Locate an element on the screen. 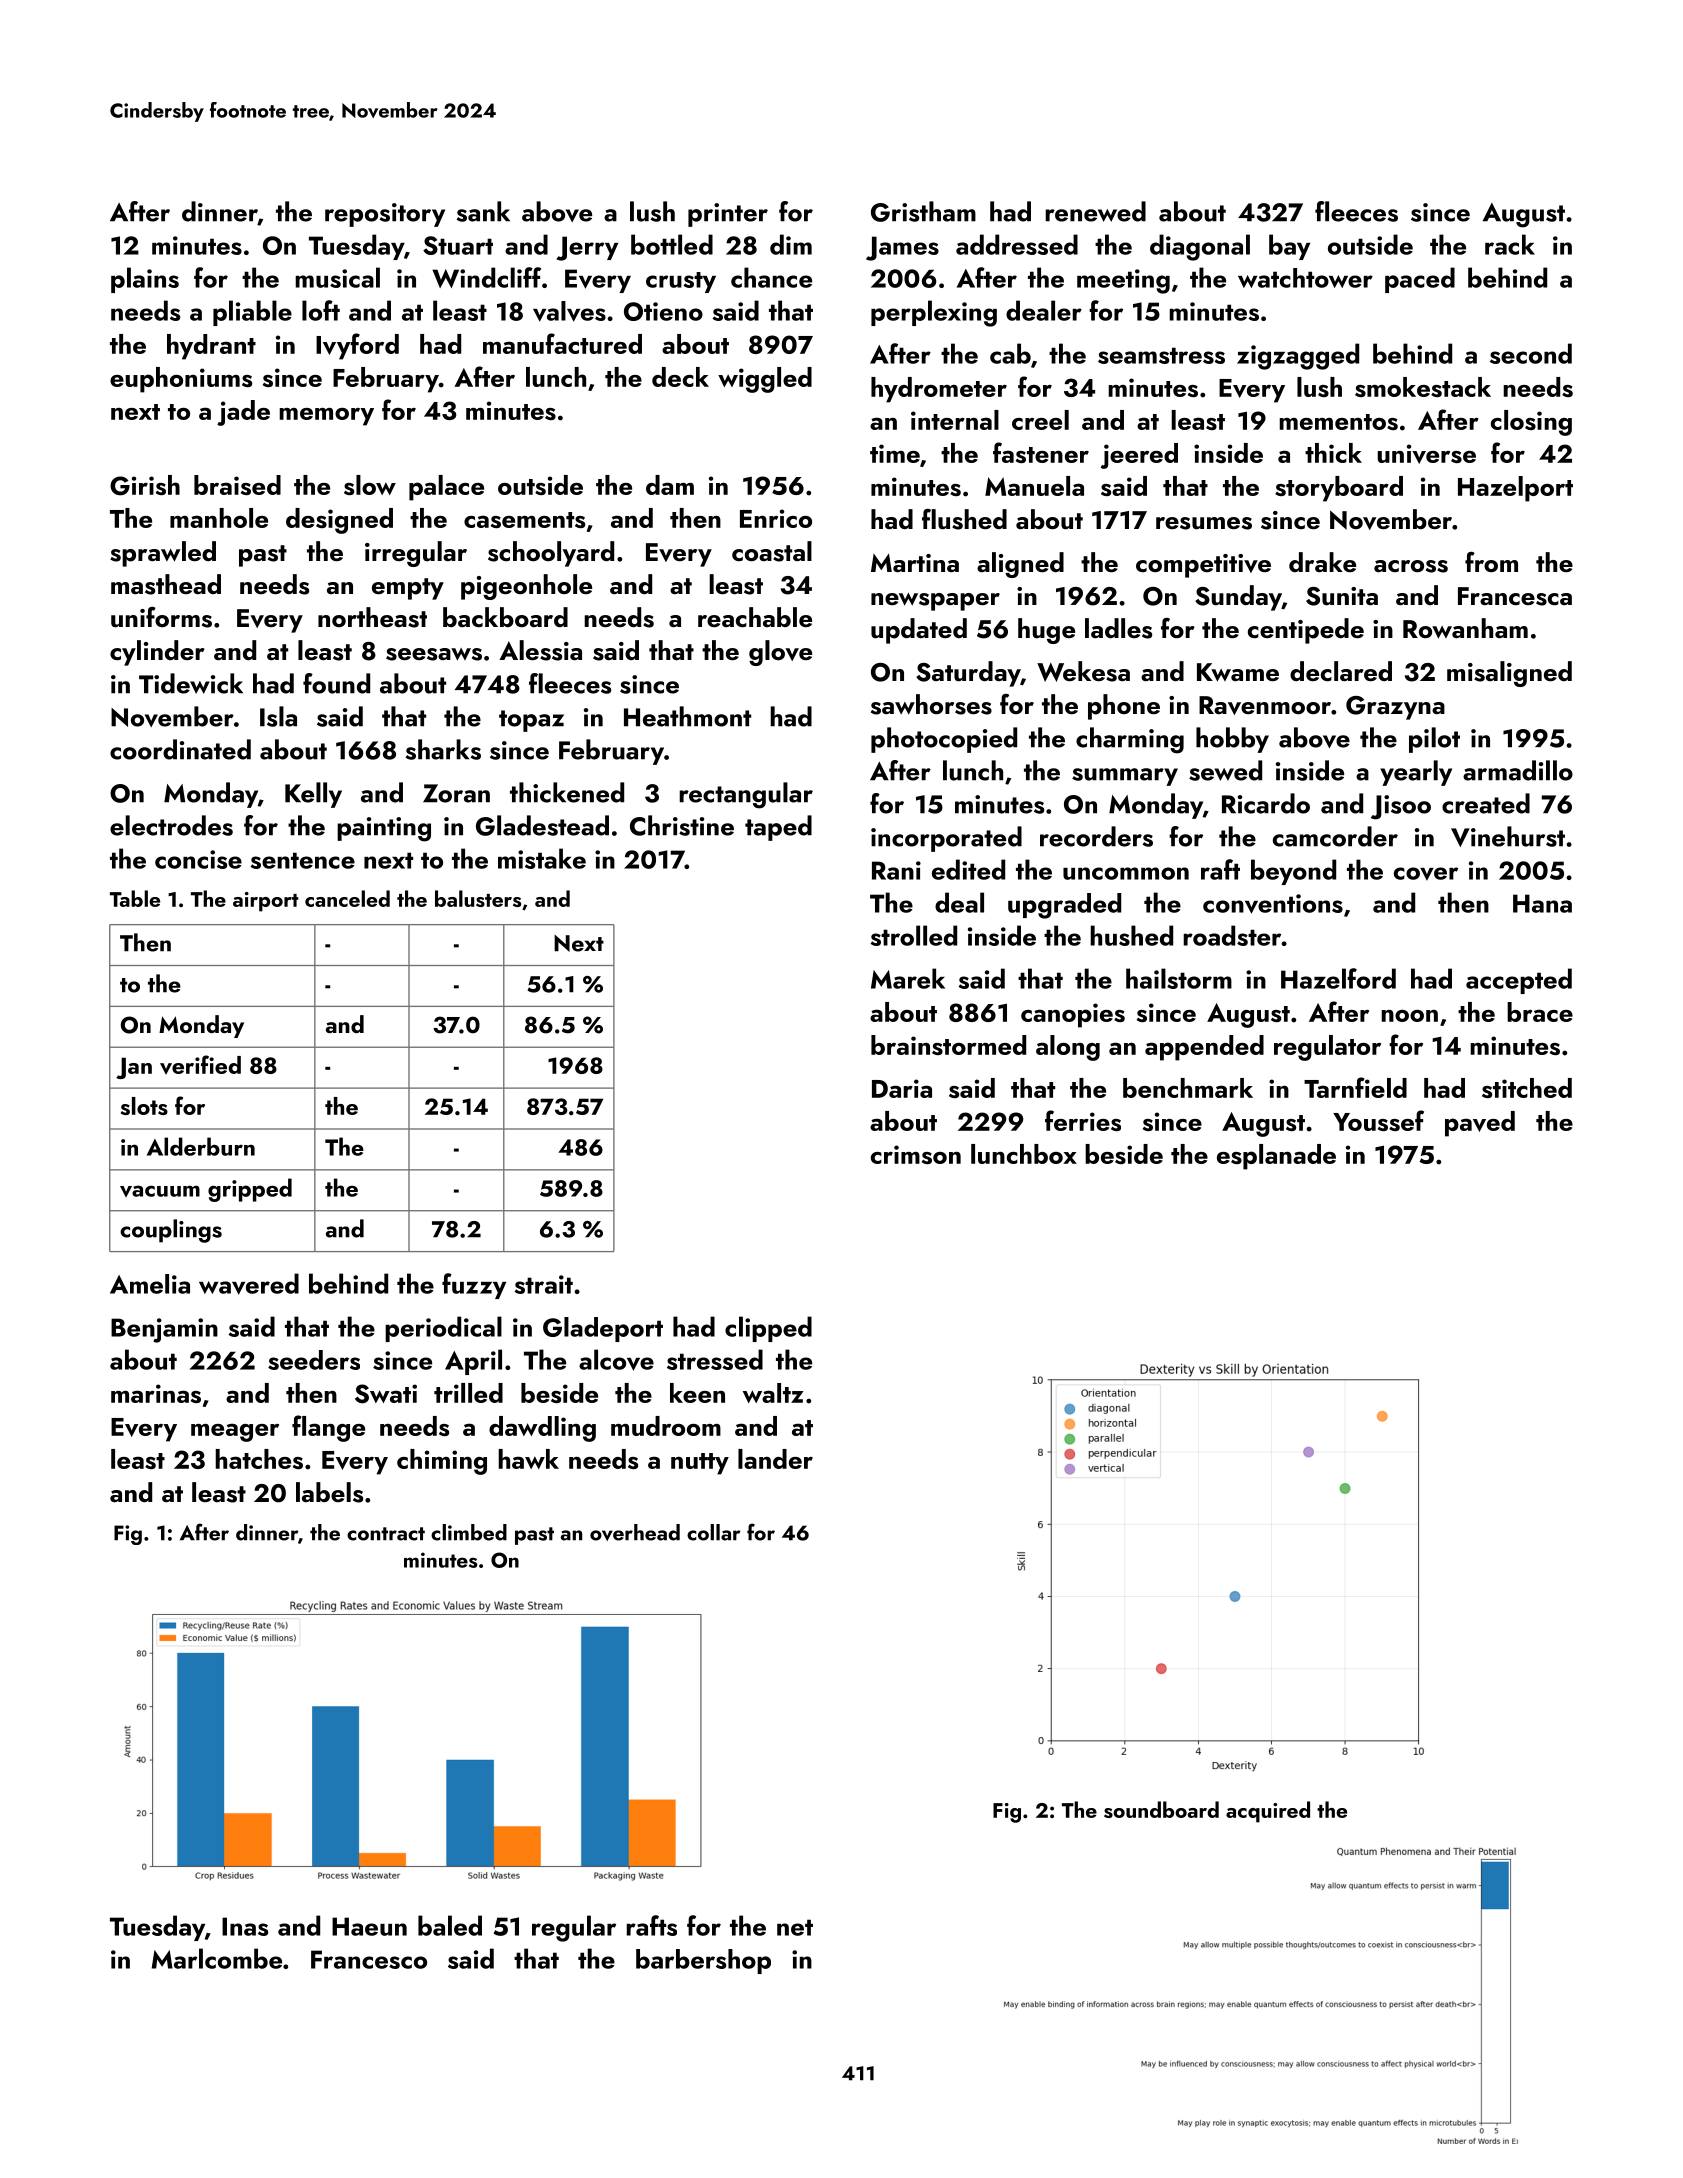 Image resolution: width=1683 pixels, height=2178 pixels. time is located at coordinates (895, 453).
